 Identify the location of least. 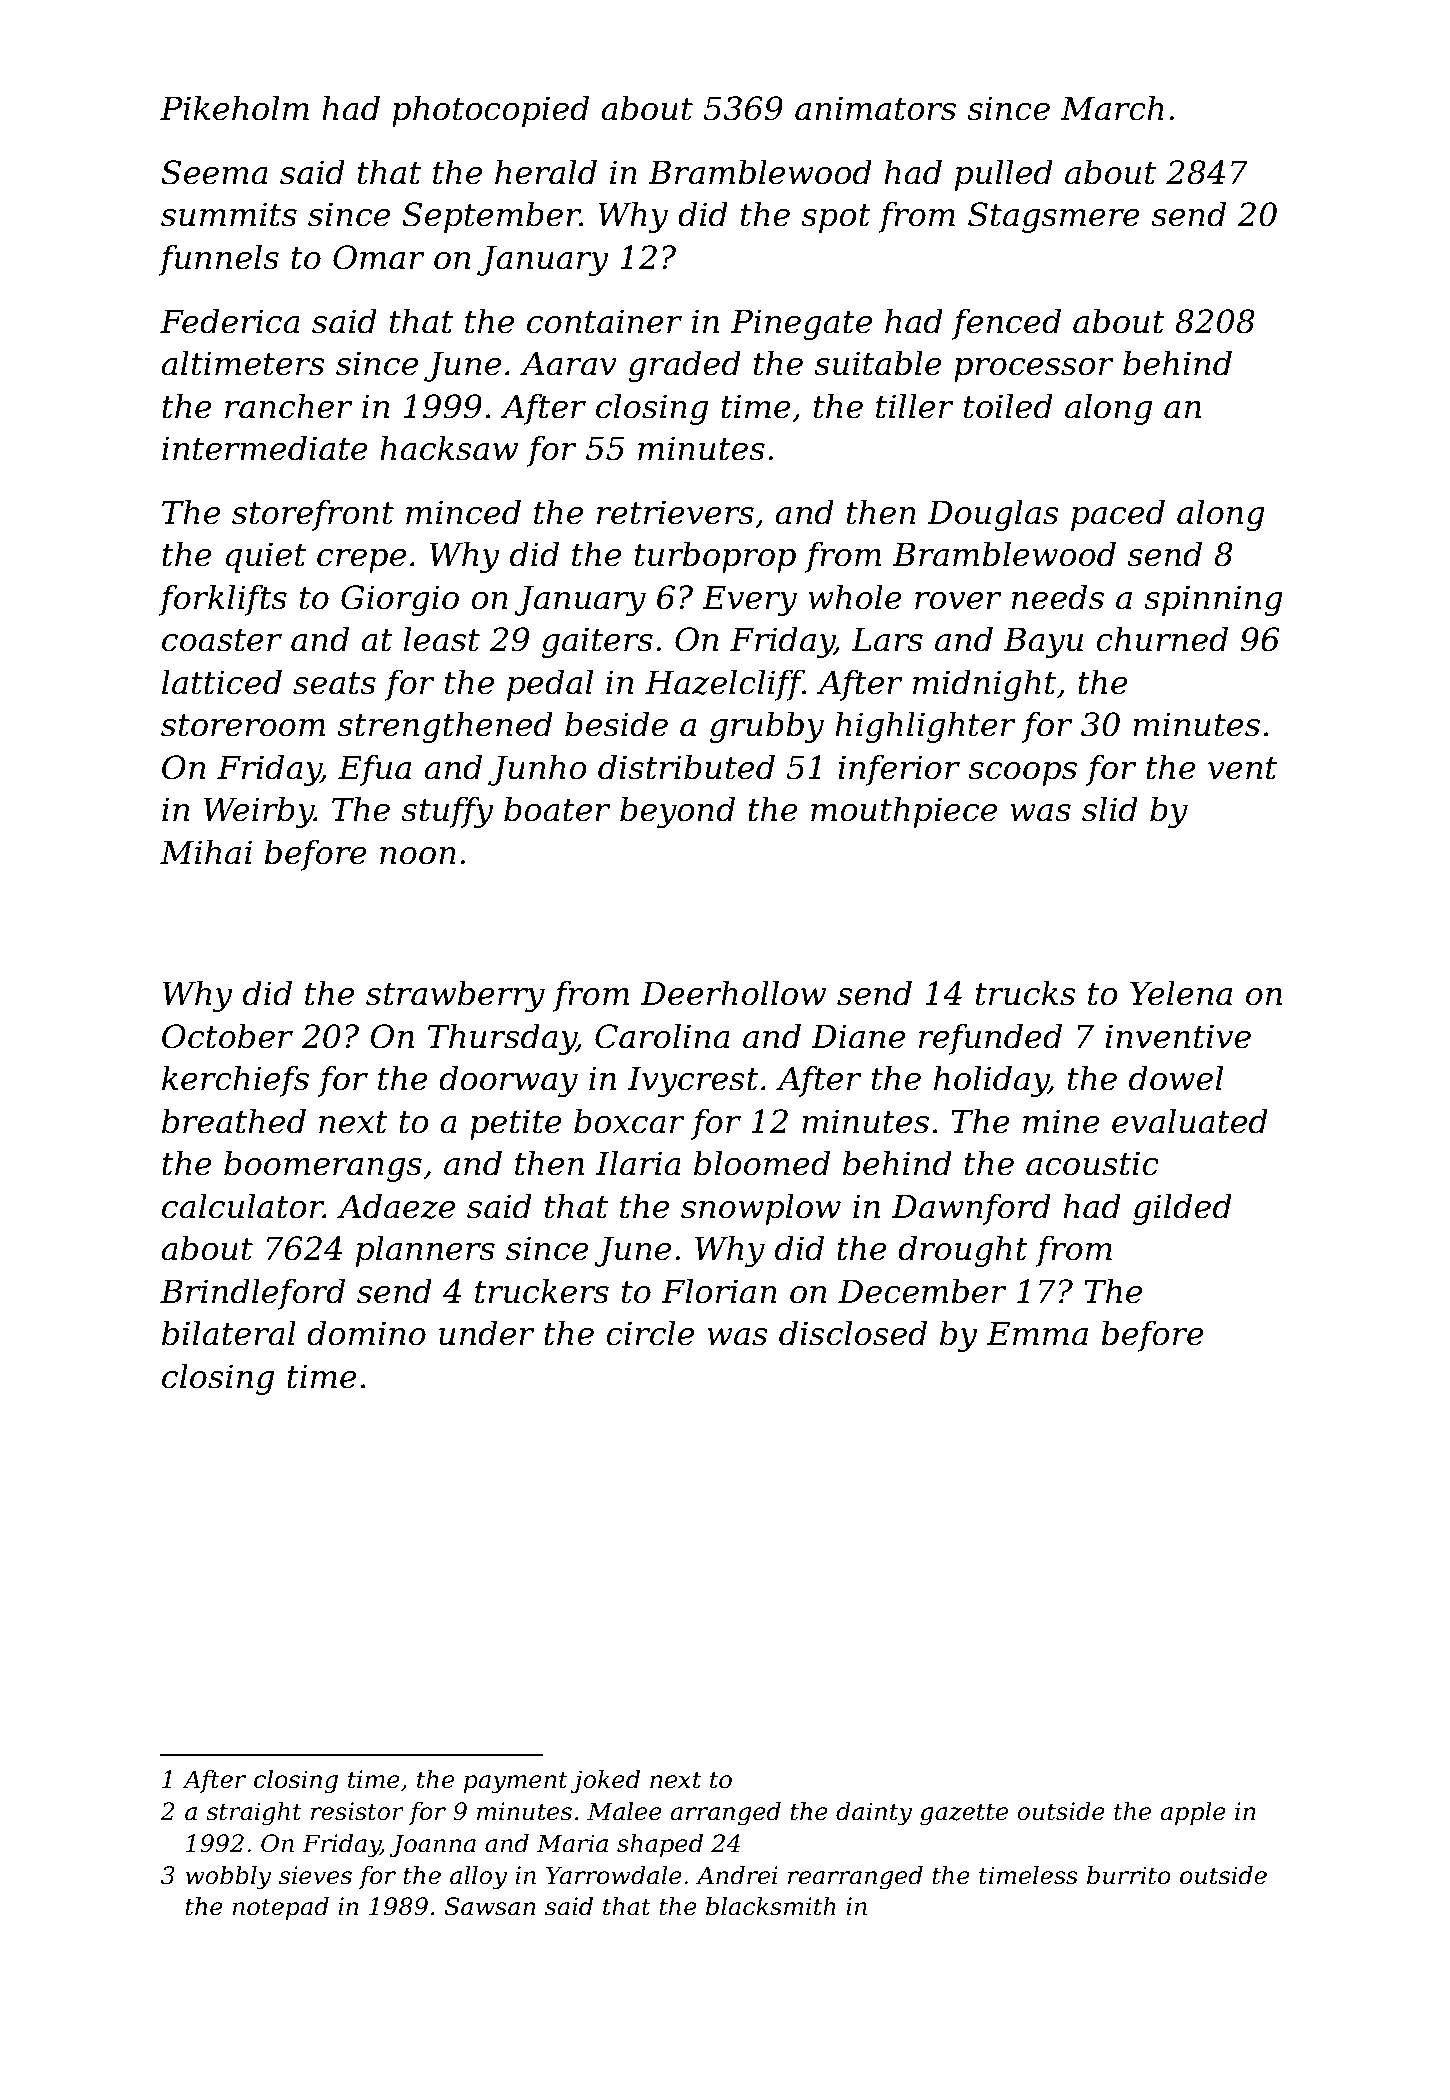
(441, 639).
